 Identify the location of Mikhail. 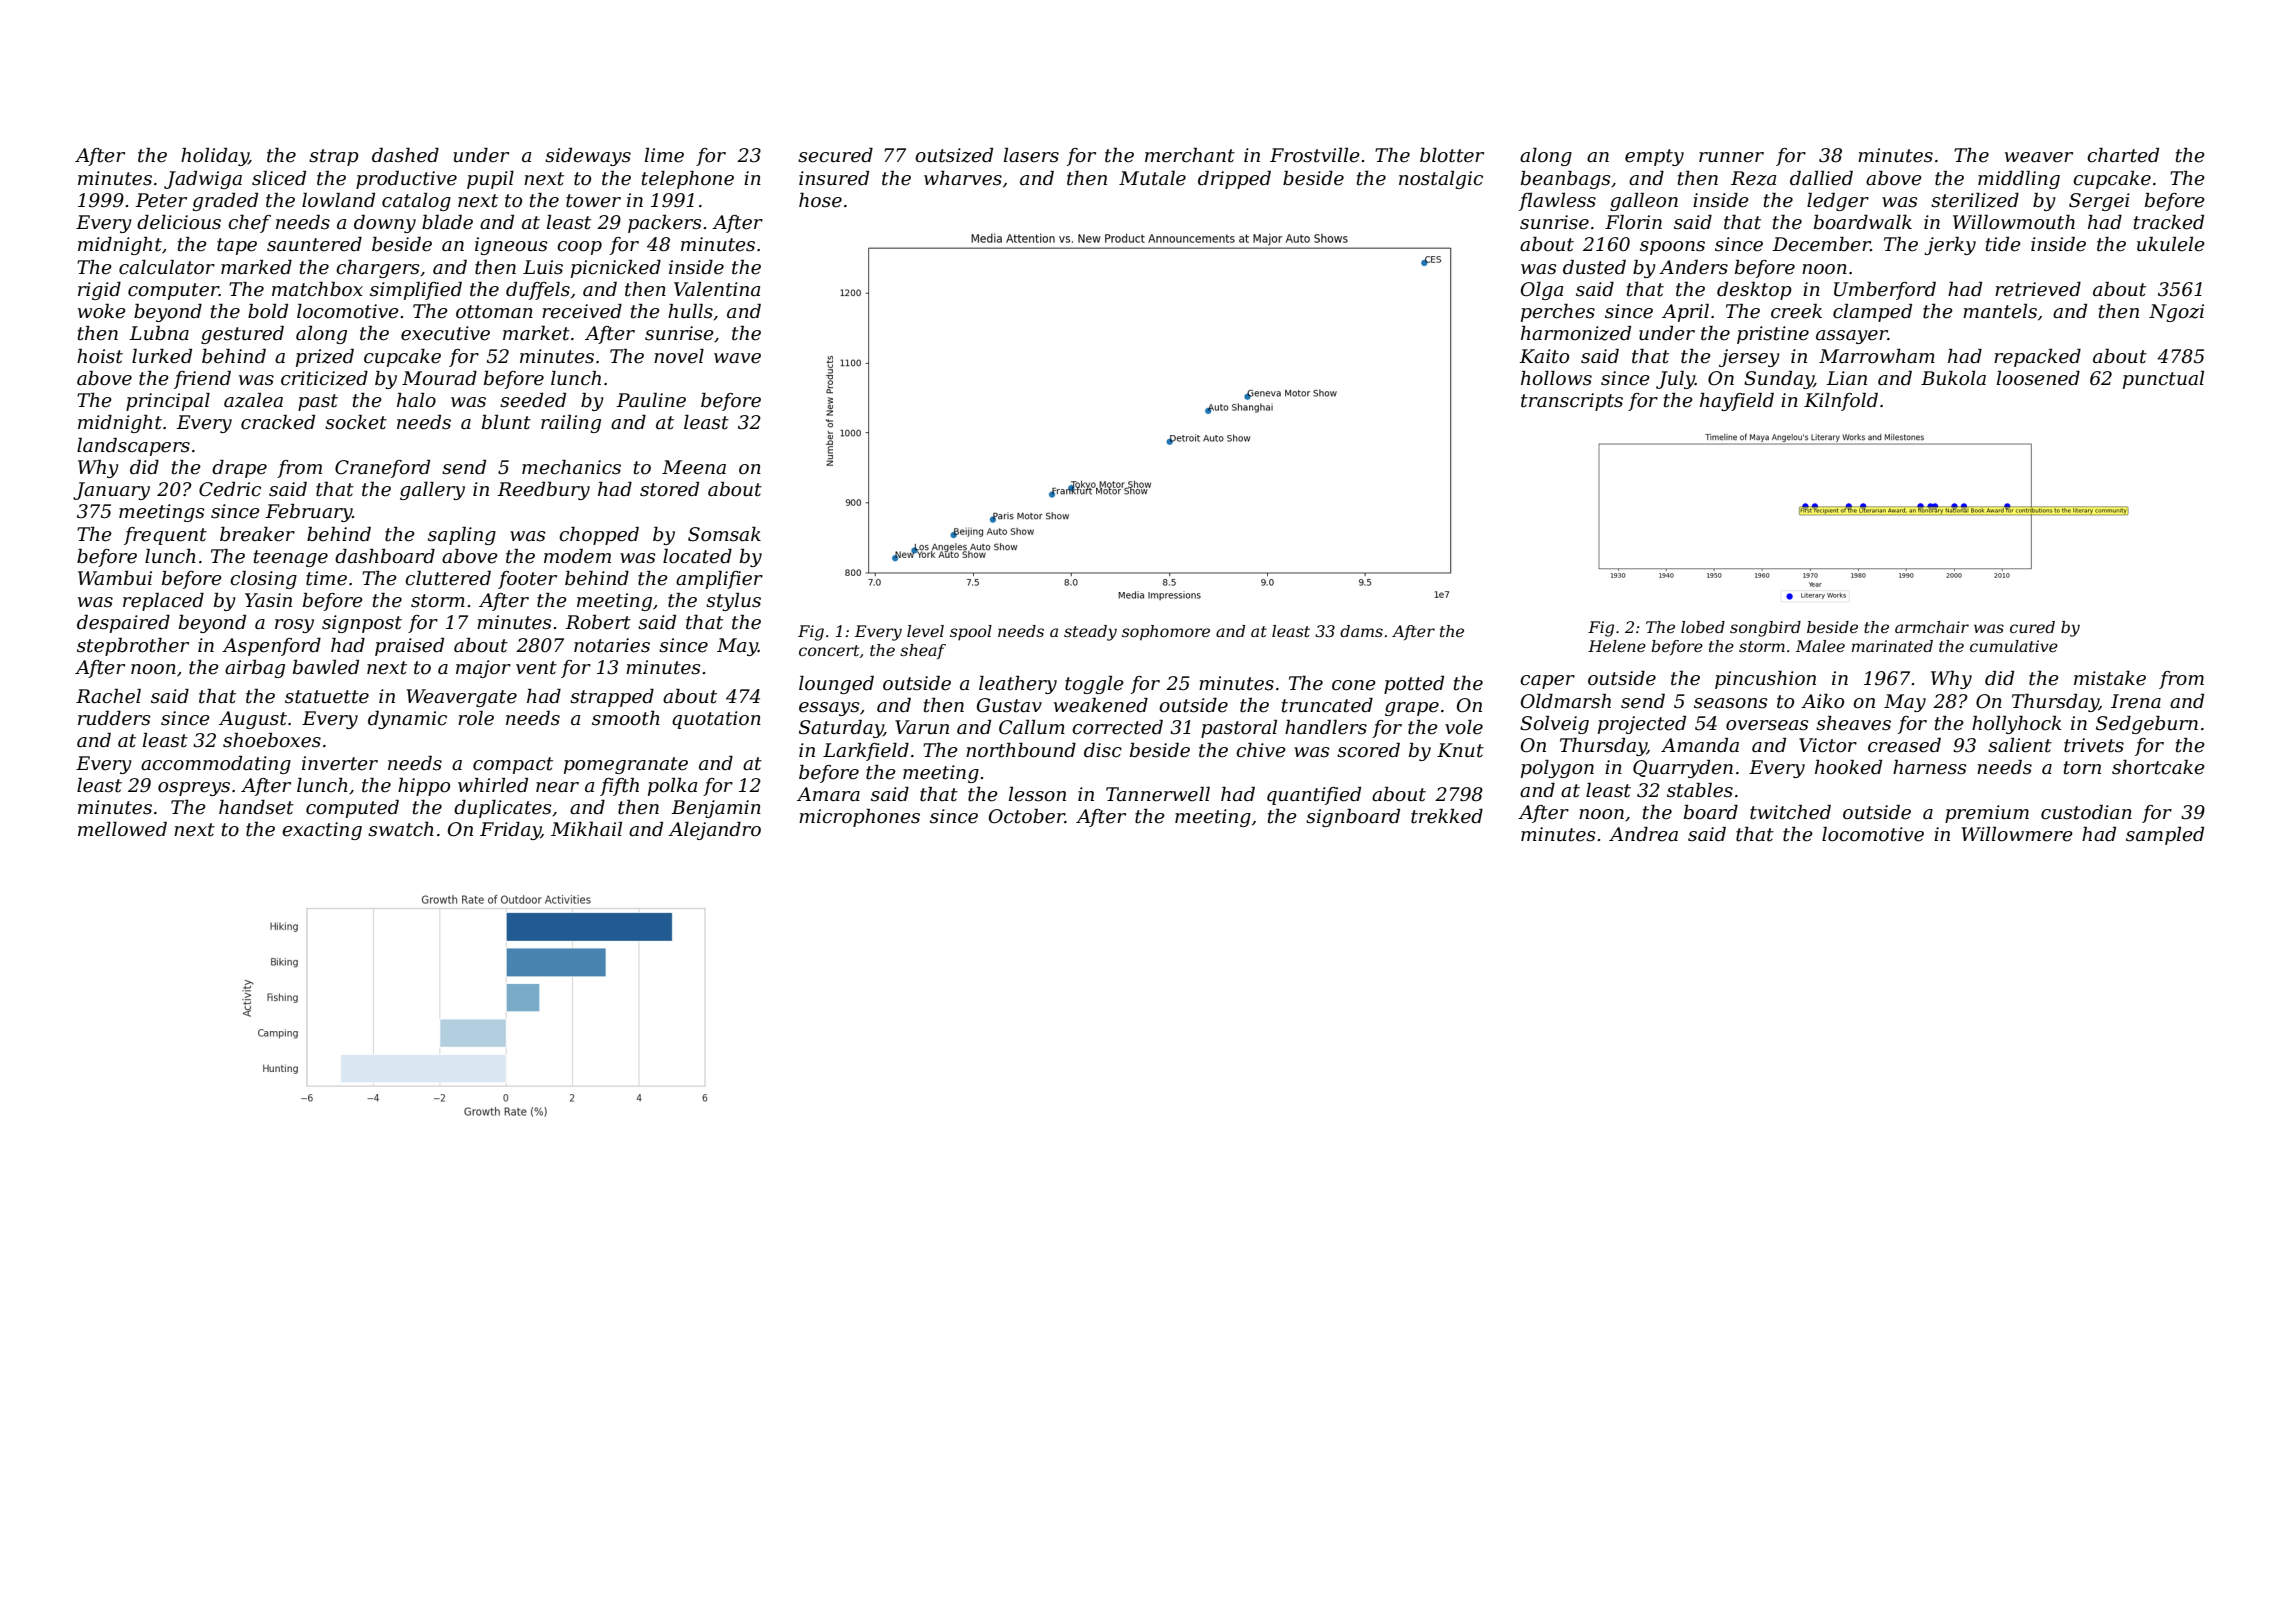
(586, 829).
